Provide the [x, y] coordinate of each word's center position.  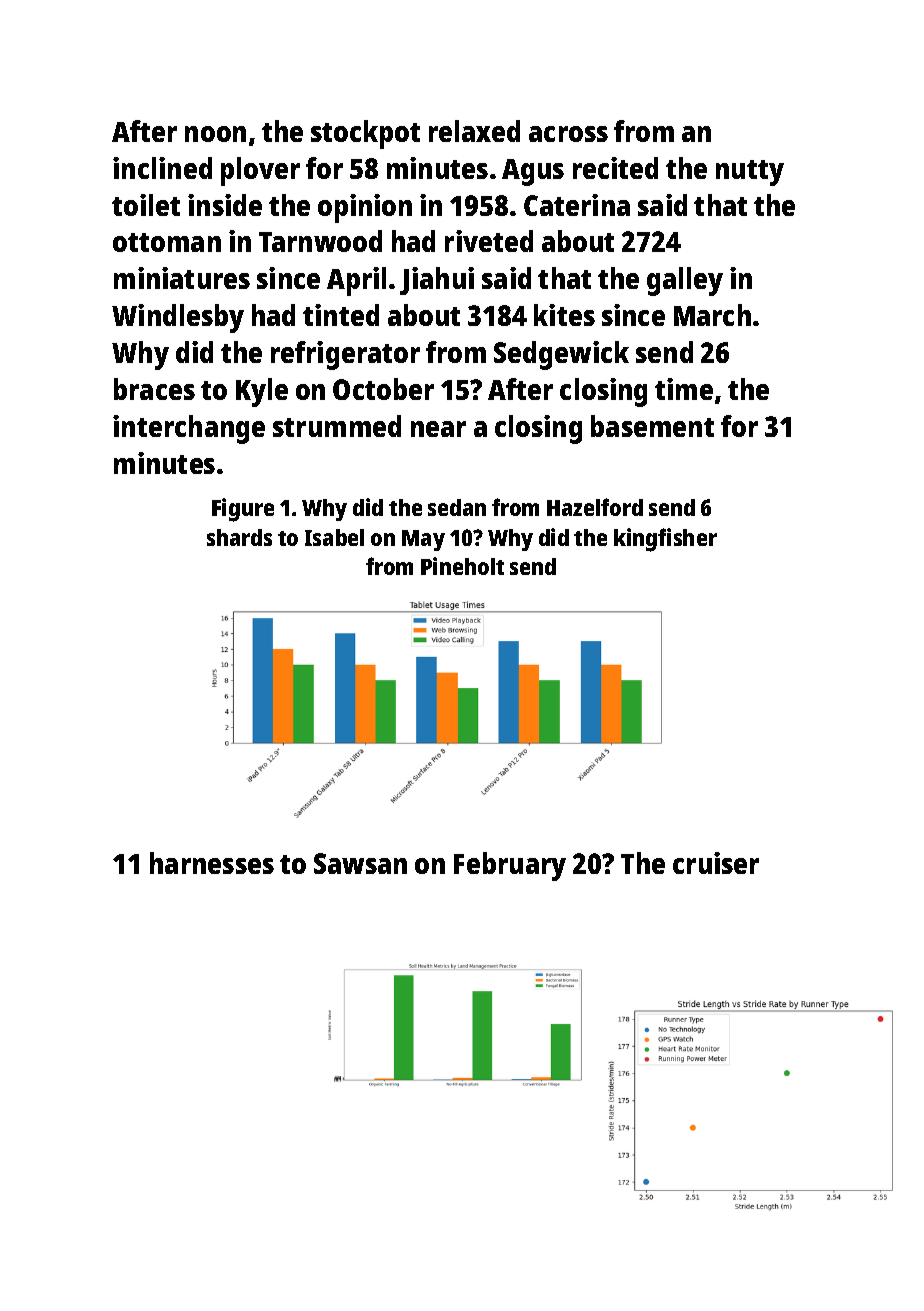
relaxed [474, 131]
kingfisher [665, 540]
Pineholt [462, 566]
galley [685, 281]
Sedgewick [561, 355]
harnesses [212, 863]
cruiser [716, 863]
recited [615, 168]
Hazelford [595, 507]
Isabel [334, 537]
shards [239, 537]
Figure [243, 510]
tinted [341, 315]
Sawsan [360, 863]
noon [215, 134]
